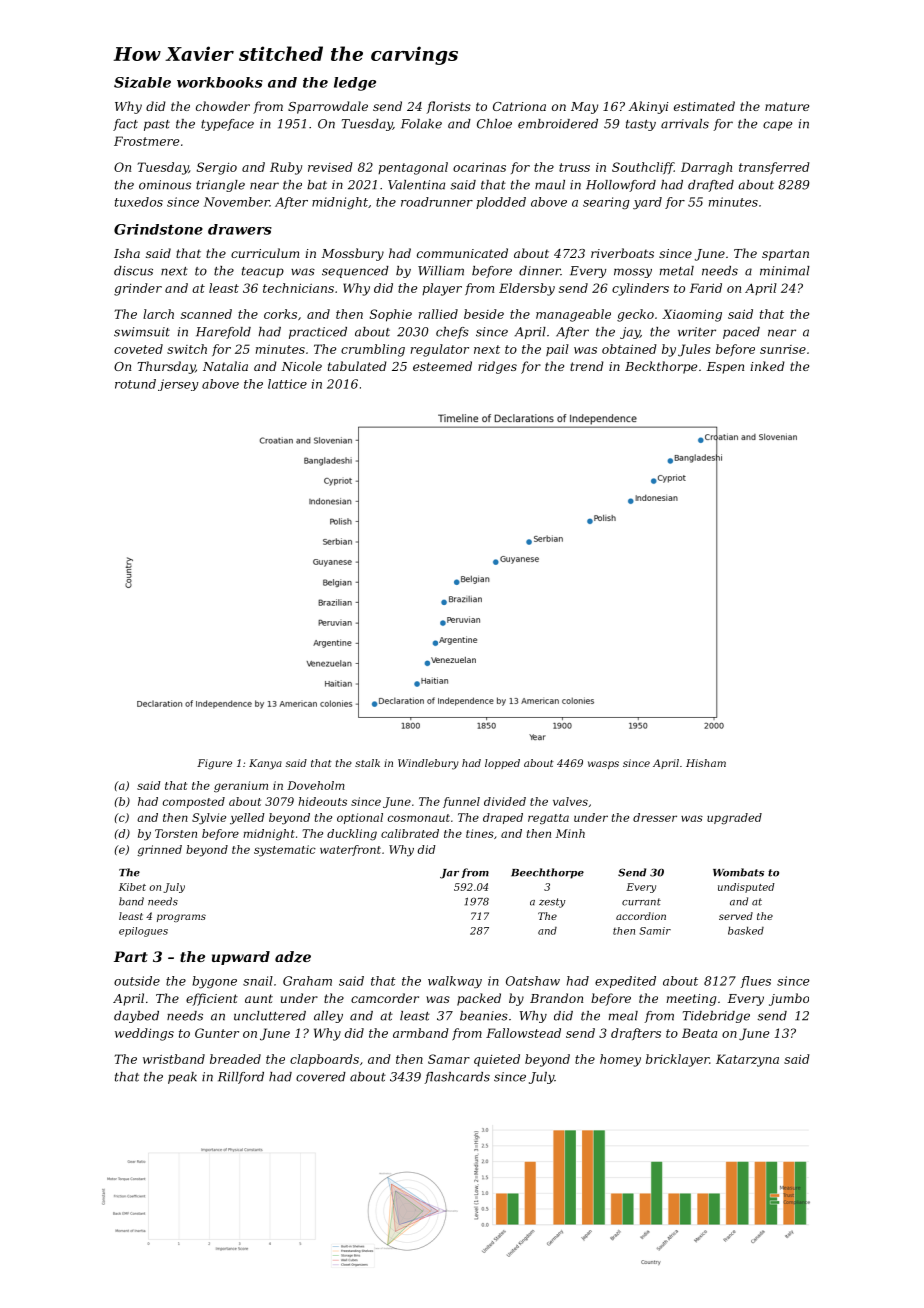 This screenshot has width=924, height=1308. I want to click on Torsten, so click(176, 833).
